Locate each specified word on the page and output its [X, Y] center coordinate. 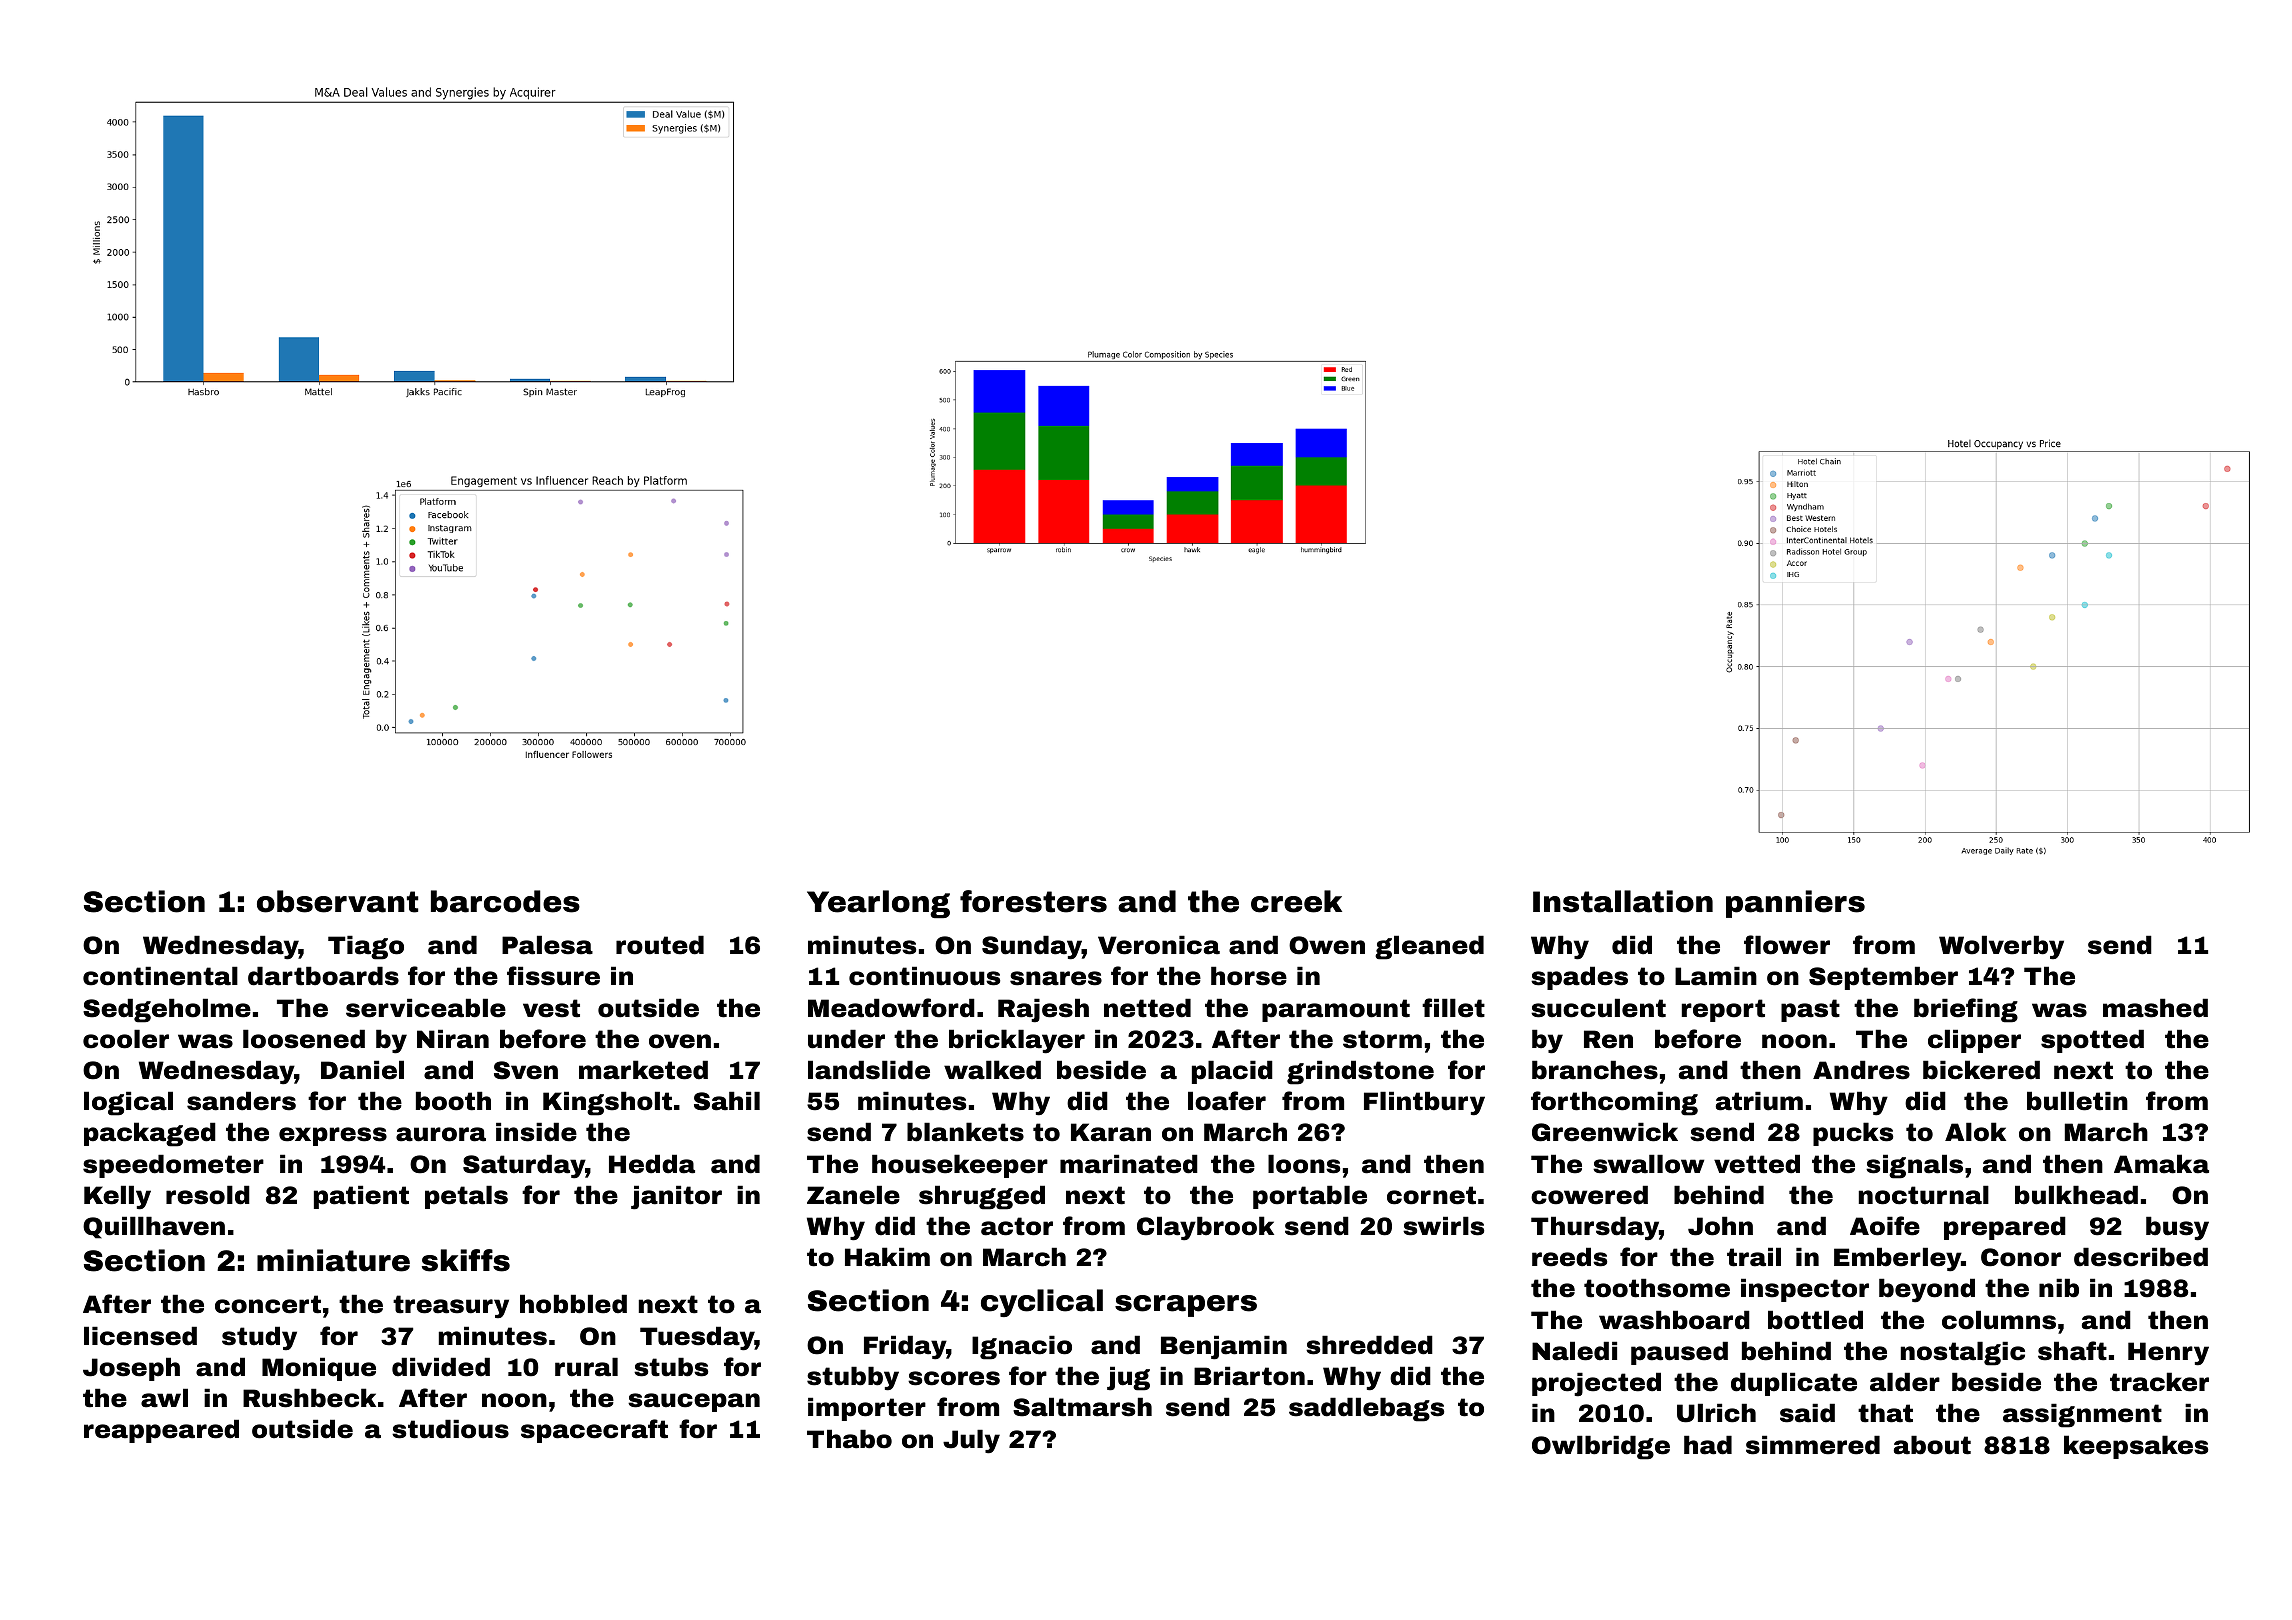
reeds [1569, 1257]
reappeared [161, 1431]
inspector [1805, 1290]
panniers [1795, 904]
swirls [1443, 1226]
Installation [1623, 901]
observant [337, 901]
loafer [1227, 1101]
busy [2177, 1228]
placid [1232, 1072]
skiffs [466, 1260]
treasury [451, 1307]
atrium [1759, 1101]
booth [453, 1101]
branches [1595, 1070]
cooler [126, 1039]
